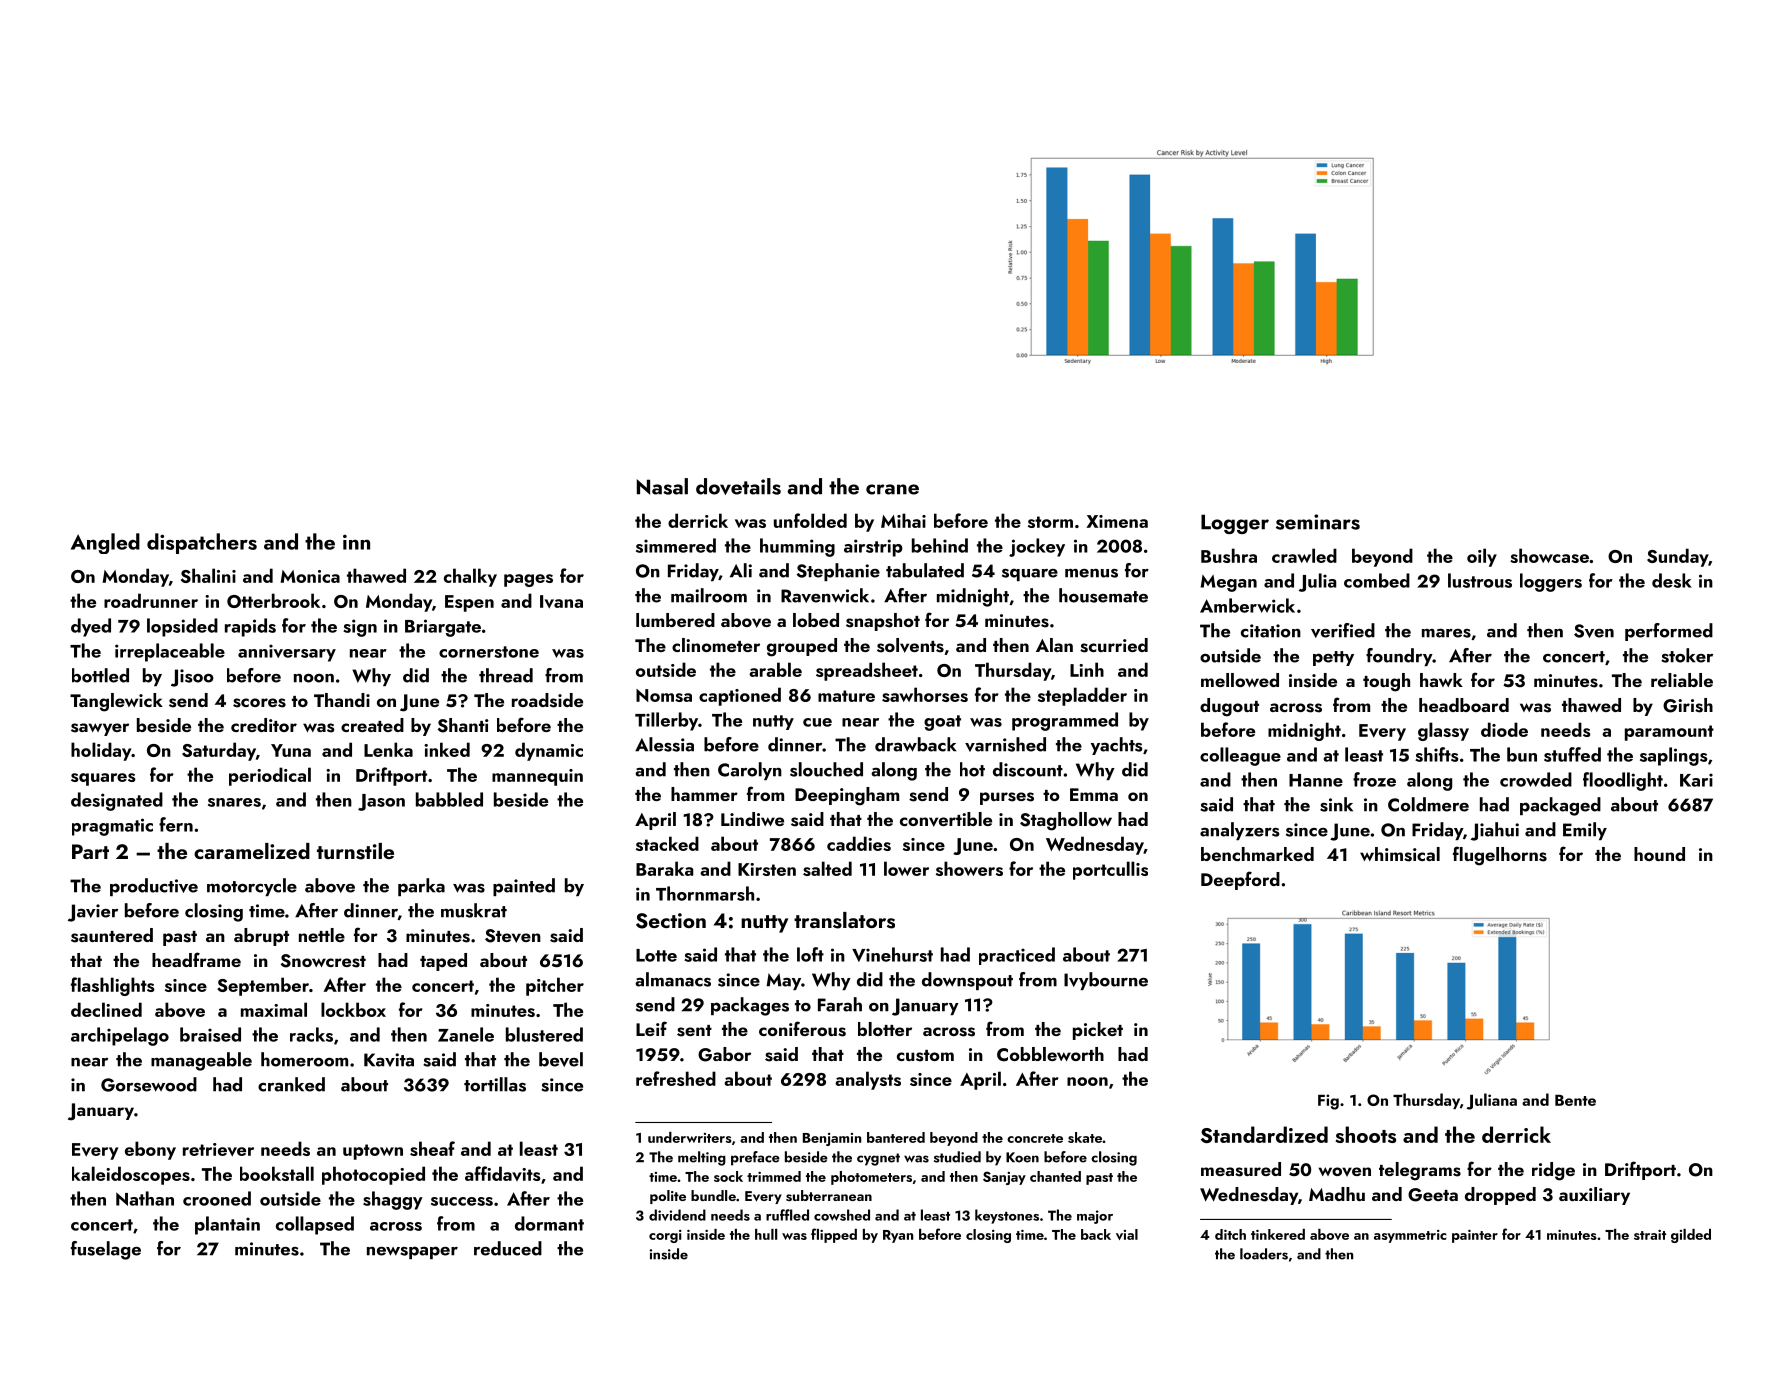 Image resolution: width=1784 pixels, height=1378 pixels. Describe the element at coordinates (421, 887) in the screenshot. I see `parka` at that location.
